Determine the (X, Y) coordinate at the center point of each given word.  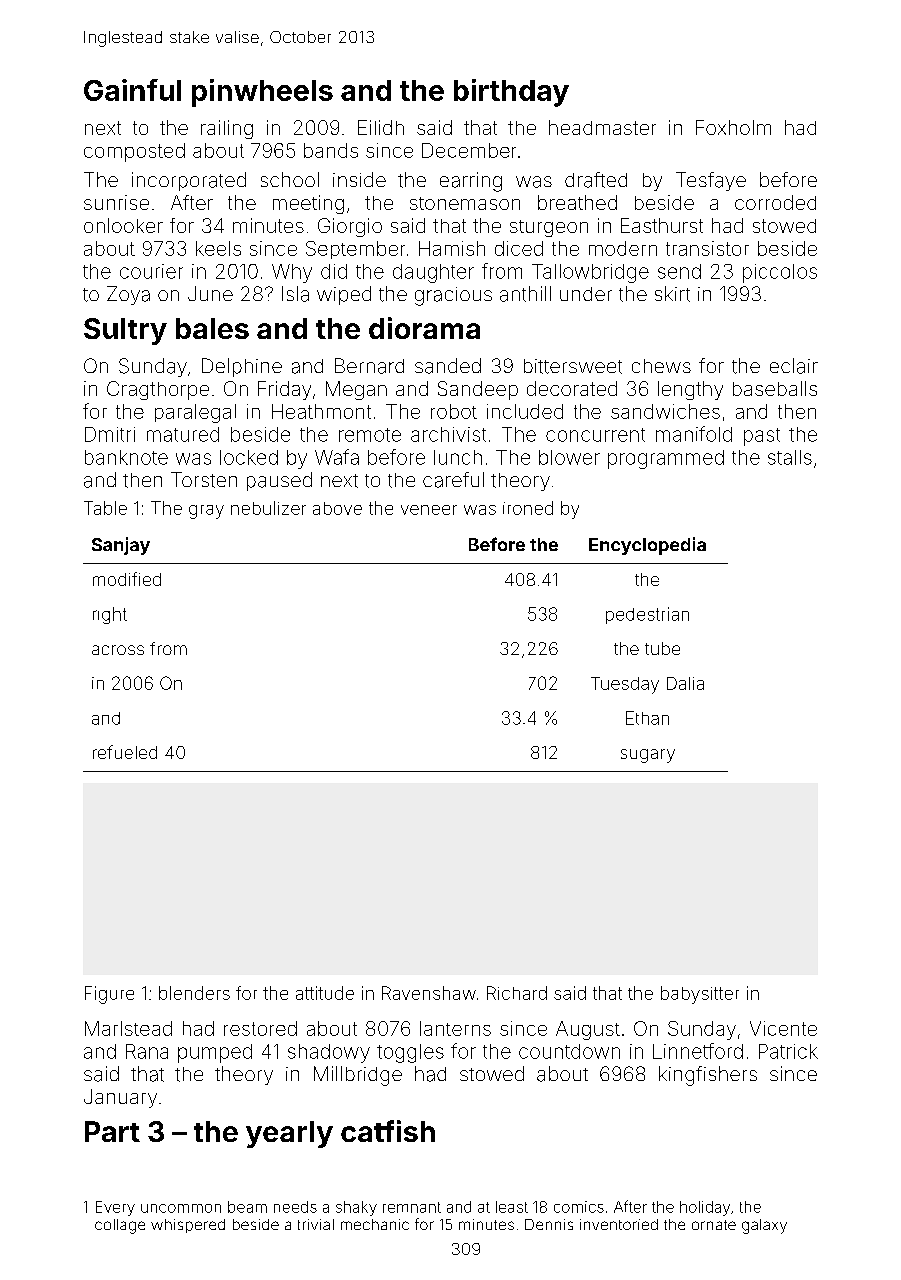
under (586, 294)
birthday (511, 93)
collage (120, 1226)
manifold (694, 434)
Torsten (204, 480)
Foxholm (733, 127)
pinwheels (262, 93)
